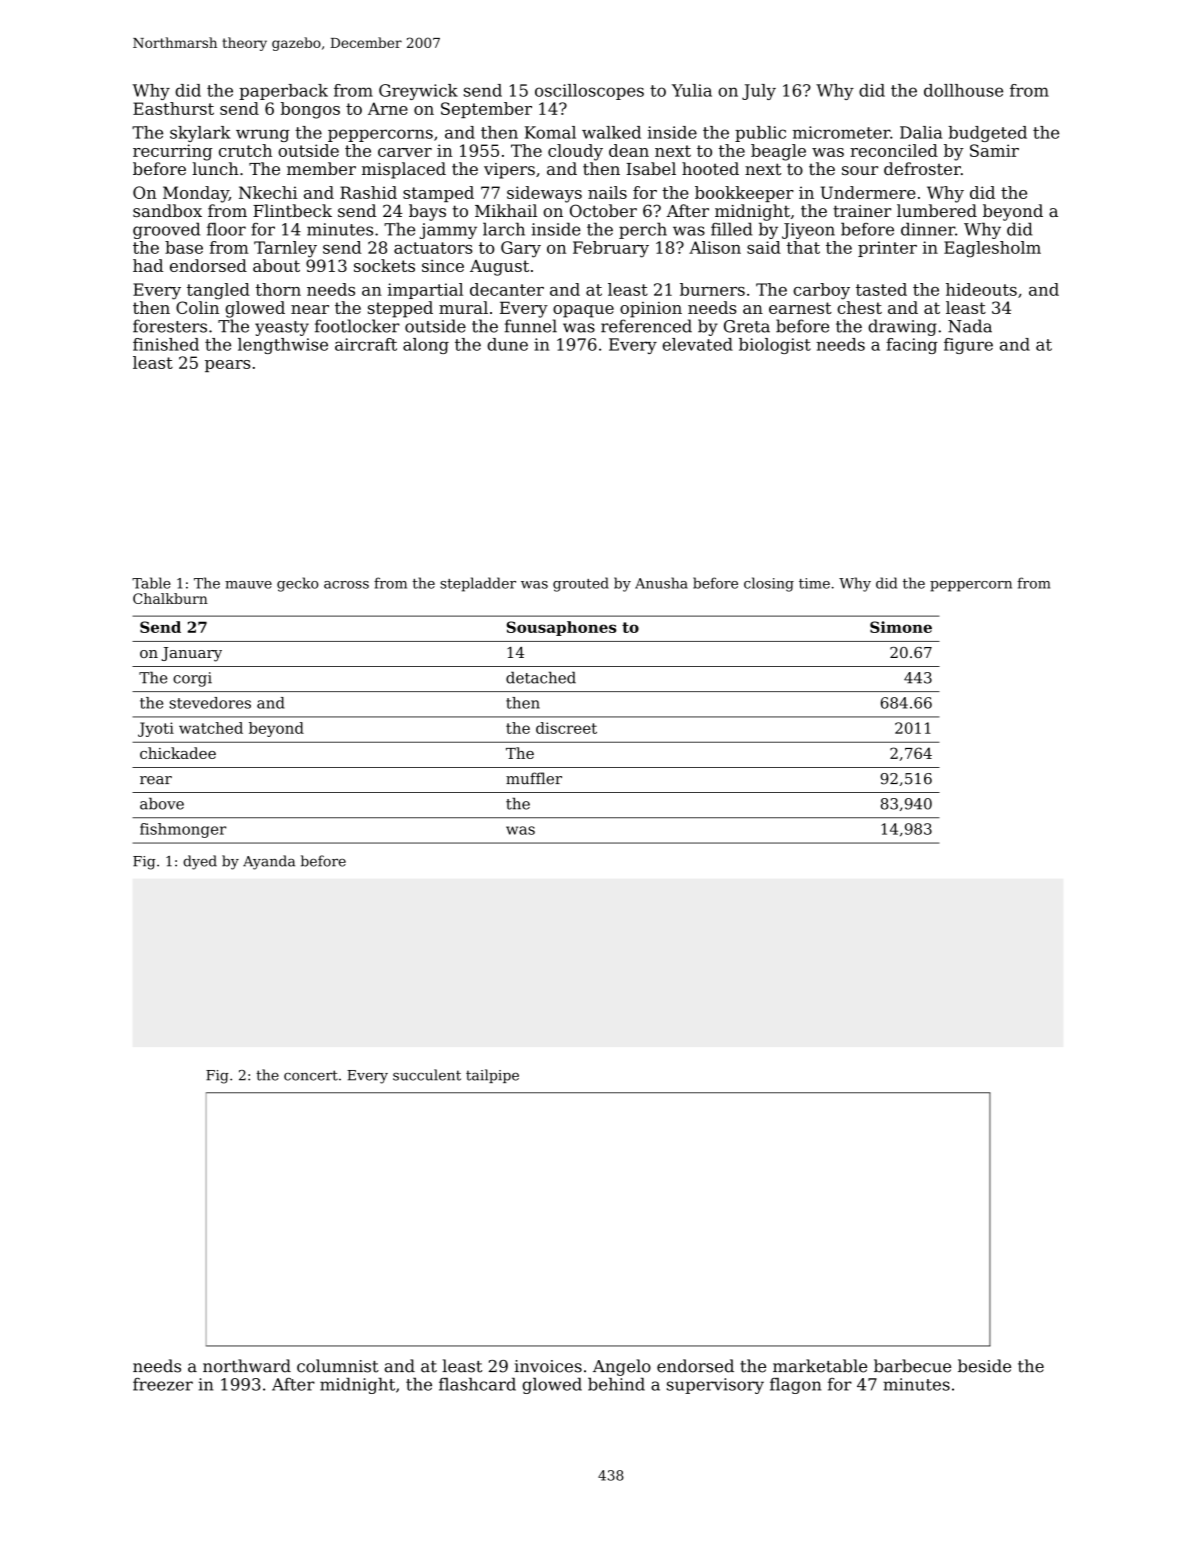 Image resolution: width=1196 pixels, height=1548 pixels. What do you see at coordinates (901, 627) in the page?
I see `Simone` at bounding box center [901, 627].
